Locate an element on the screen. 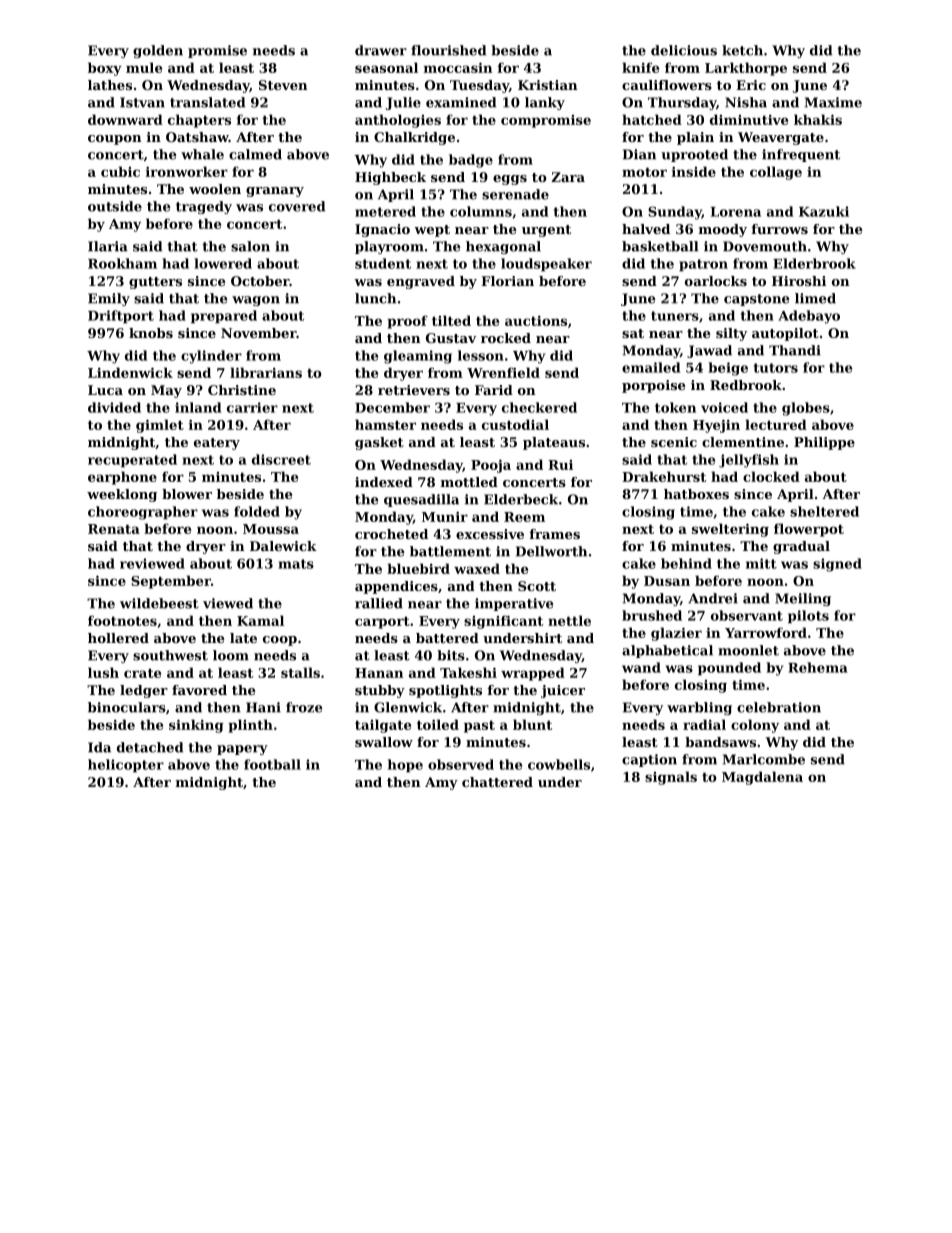  Istvan is located at coordinates (142, 102).
